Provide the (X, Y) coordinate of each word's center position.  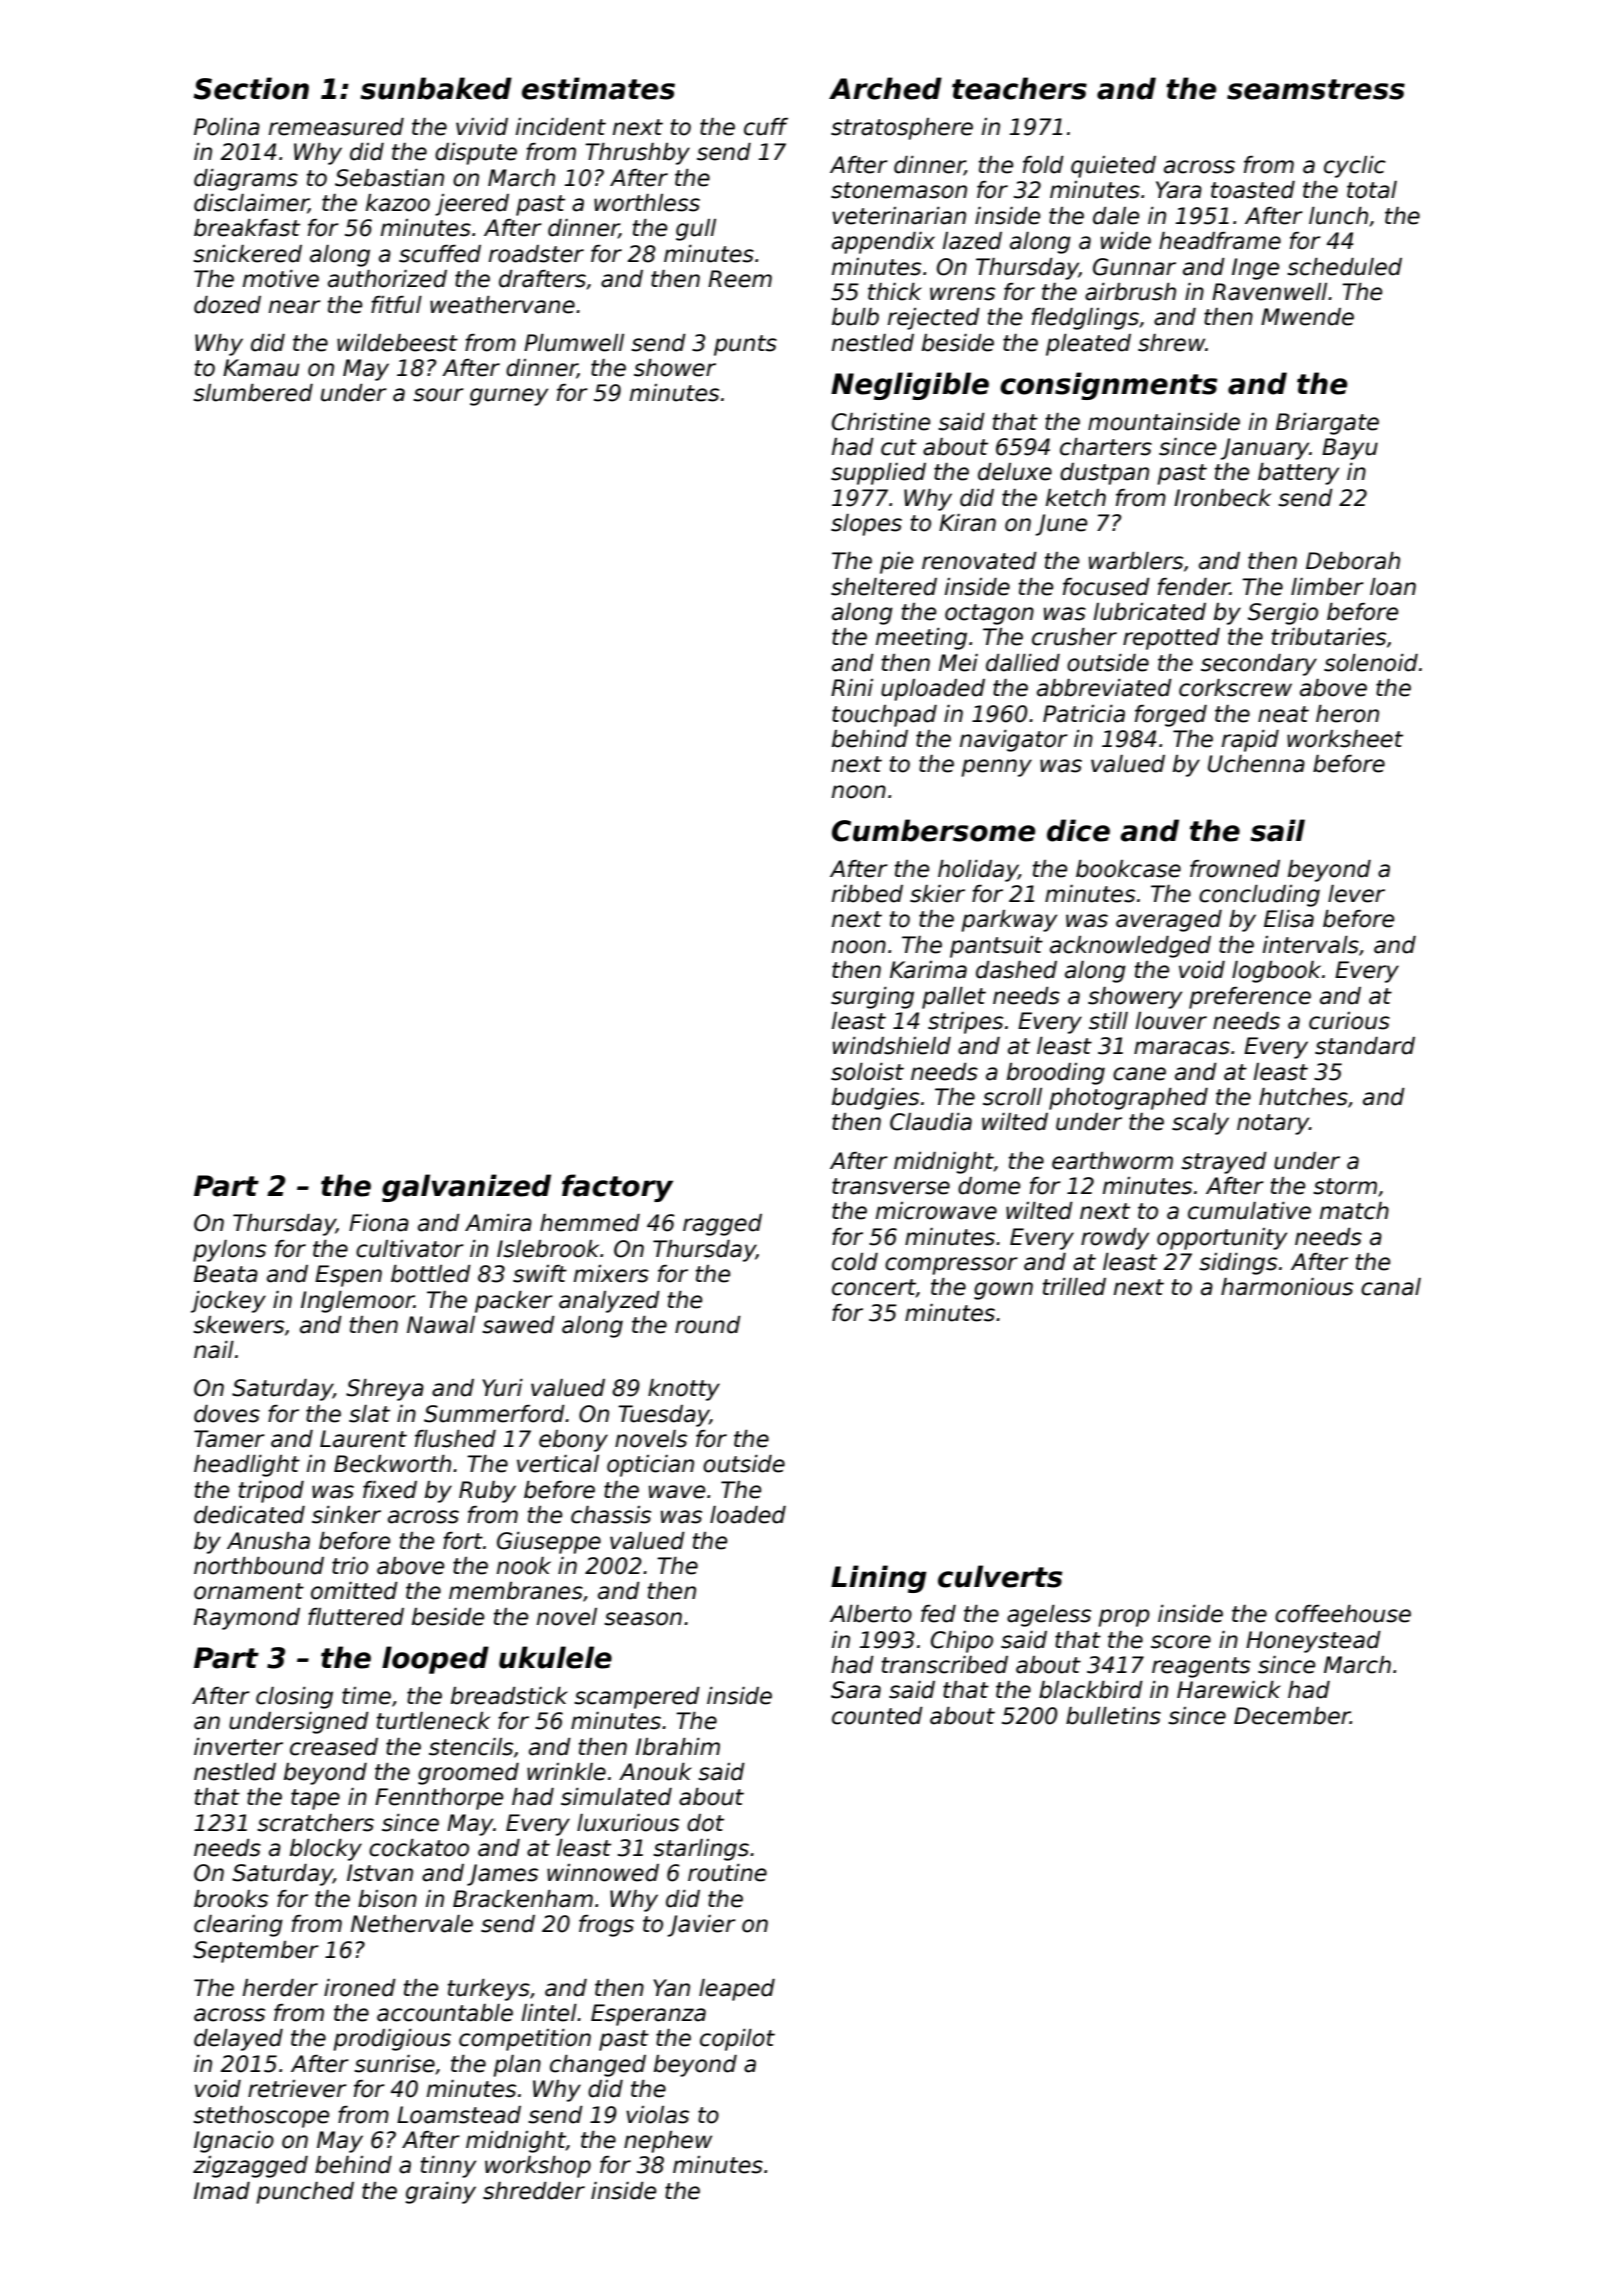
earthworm (1112, 1161)
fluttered (356, 1617)
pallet (954, 998)
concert (874, 1288)
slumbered (253, 393)
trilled (1074, 1287)
